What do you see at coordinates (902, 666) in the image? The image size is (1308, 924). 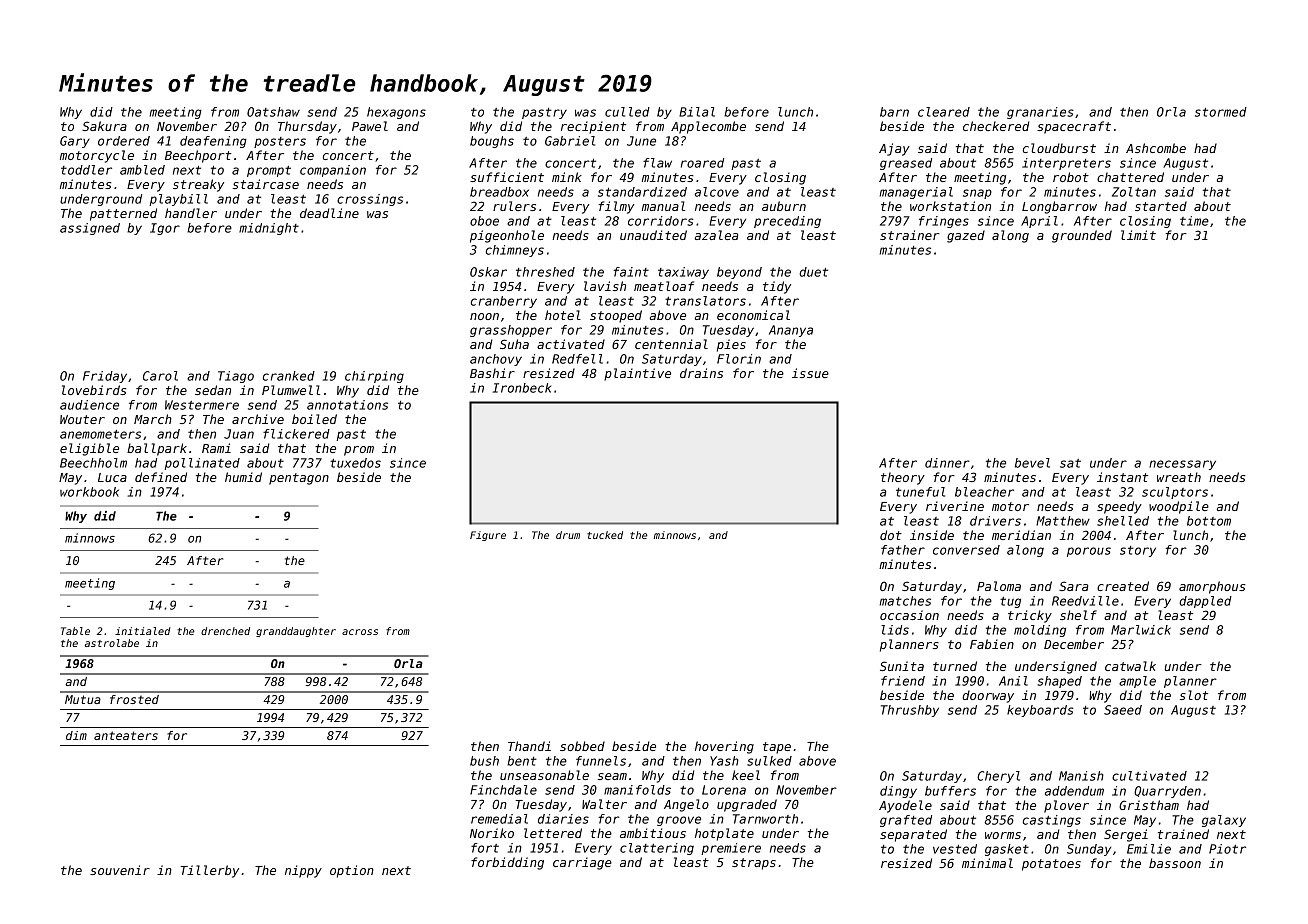 I see `Sunita` at bounding box center [902, 666].
